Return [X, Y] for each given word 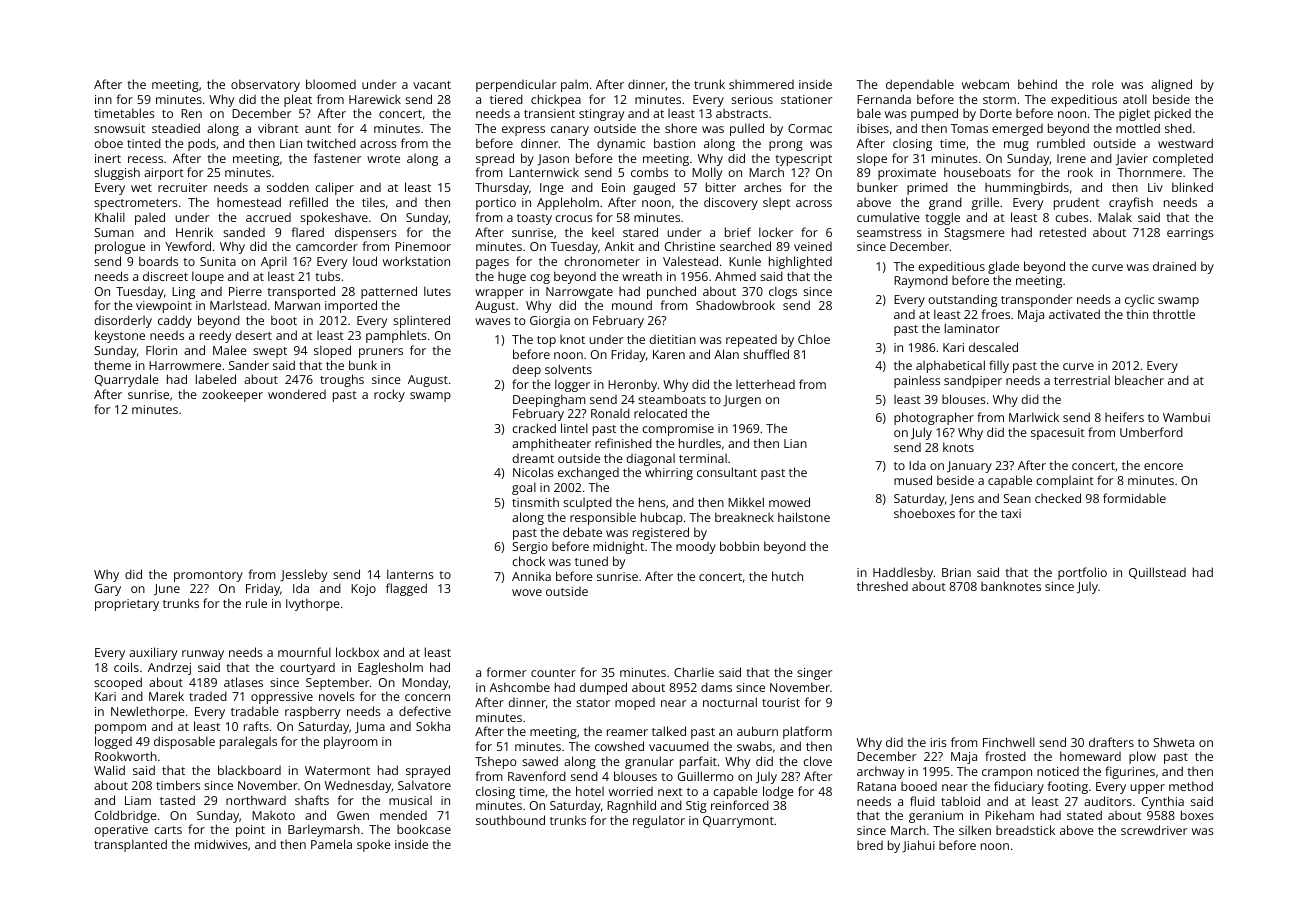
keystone [120, 336]
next [670, 792]
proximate [907, 174]
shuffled [766, 354]
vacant [432, 85]
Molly [707, 173]
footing [1068, 787]
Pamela [331, 844]
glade [1003, 267]
